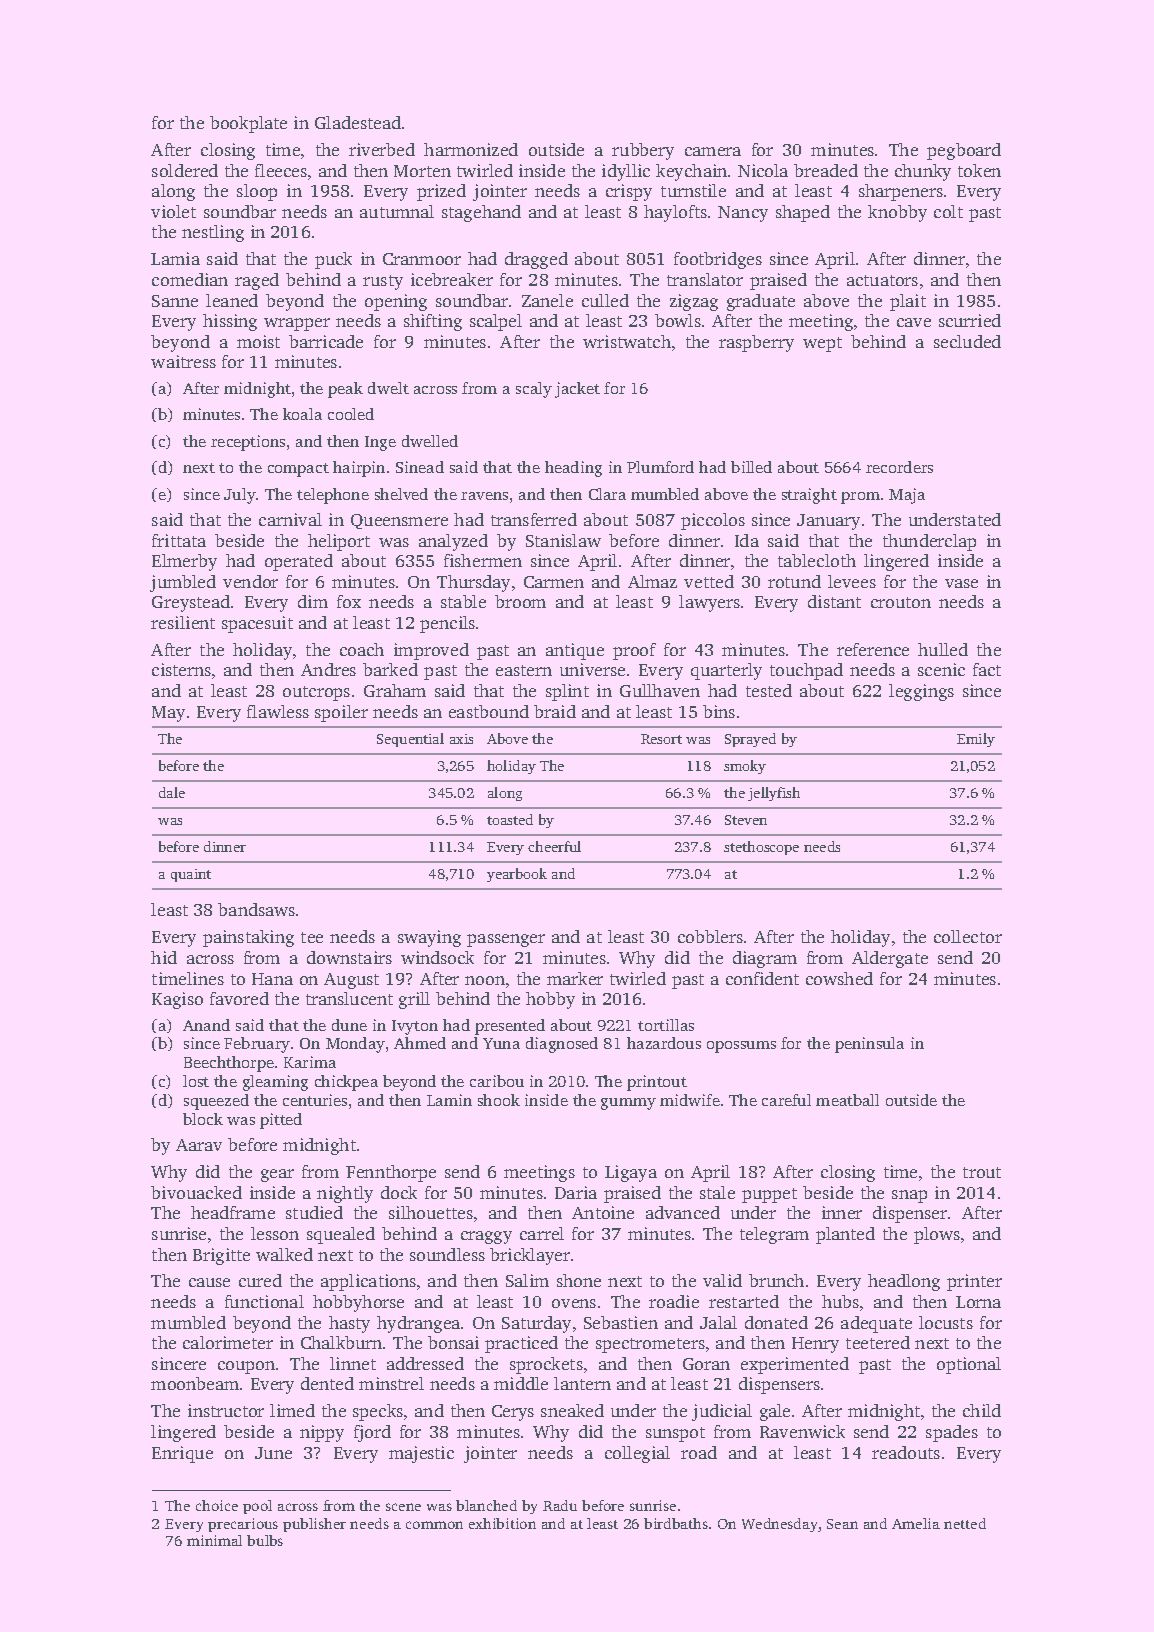 The height and width of the page is (1632, 1154). I want to click on favored, so click(239, 998).
